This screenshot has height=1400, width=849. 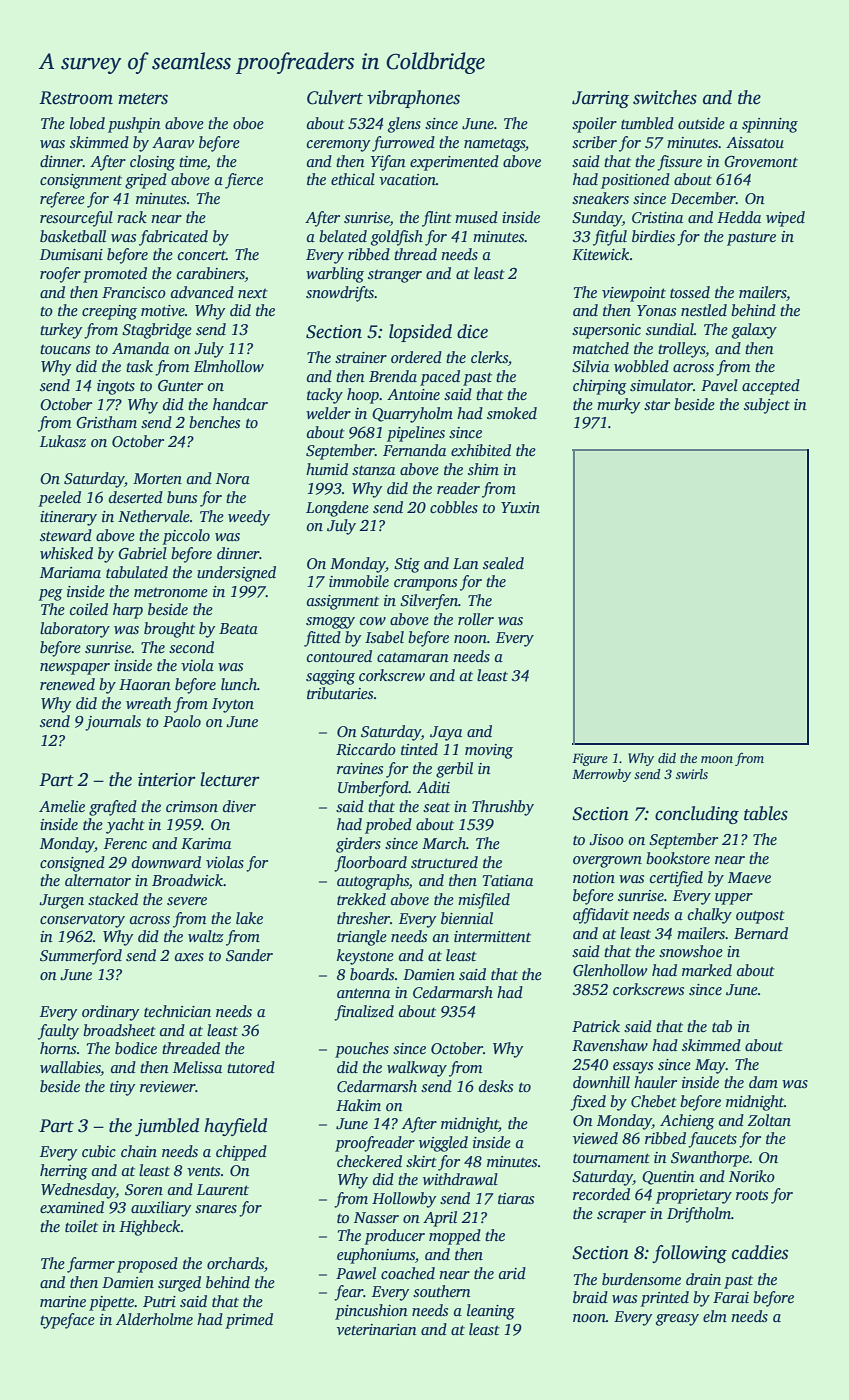 What do you see at coordinates (366, 749) in the screenshot?
I see `Riccardo` at bounding box center [366, 749].
